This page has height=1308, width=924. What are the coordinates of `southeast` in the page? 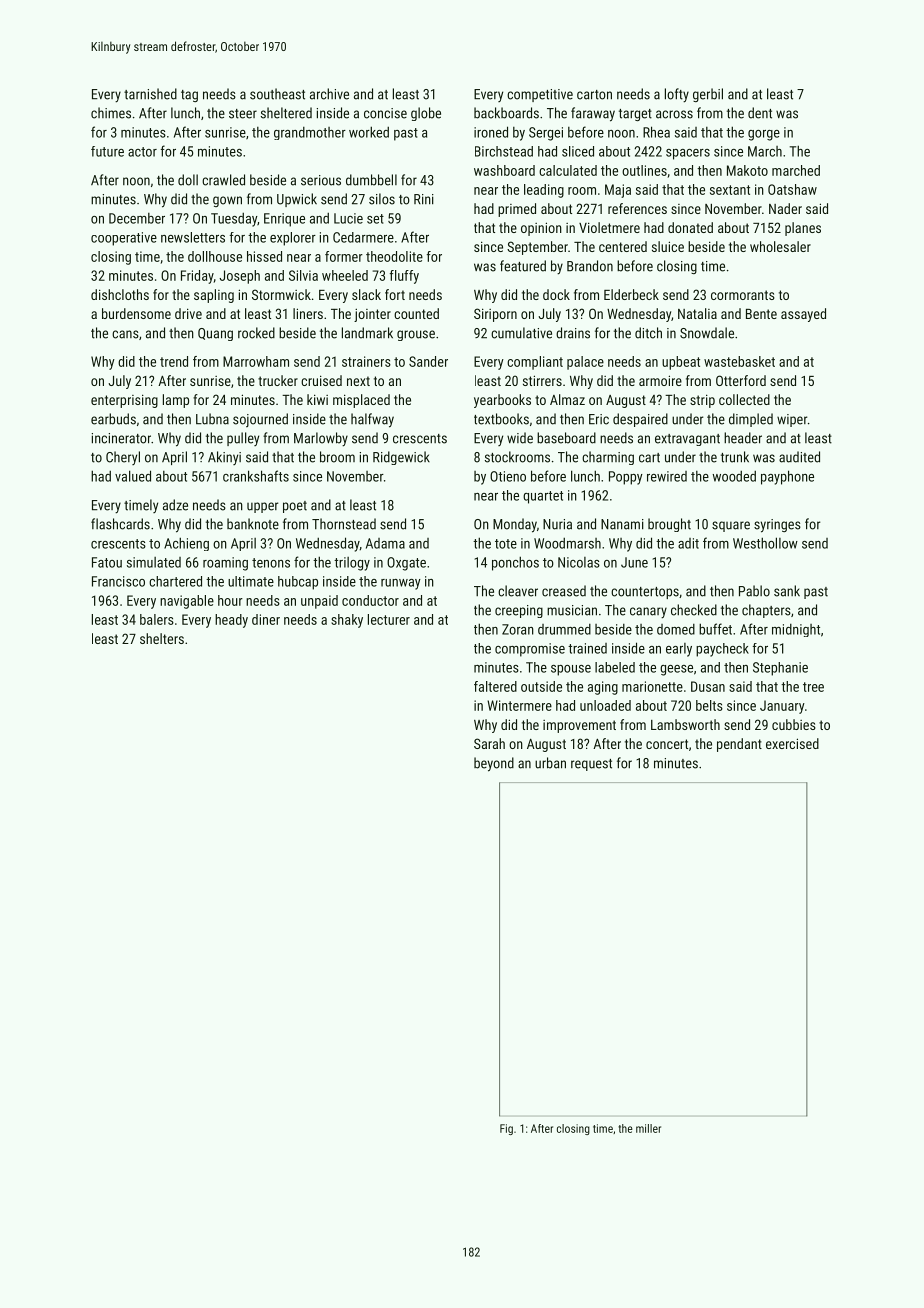 It's located at (277, 94).
